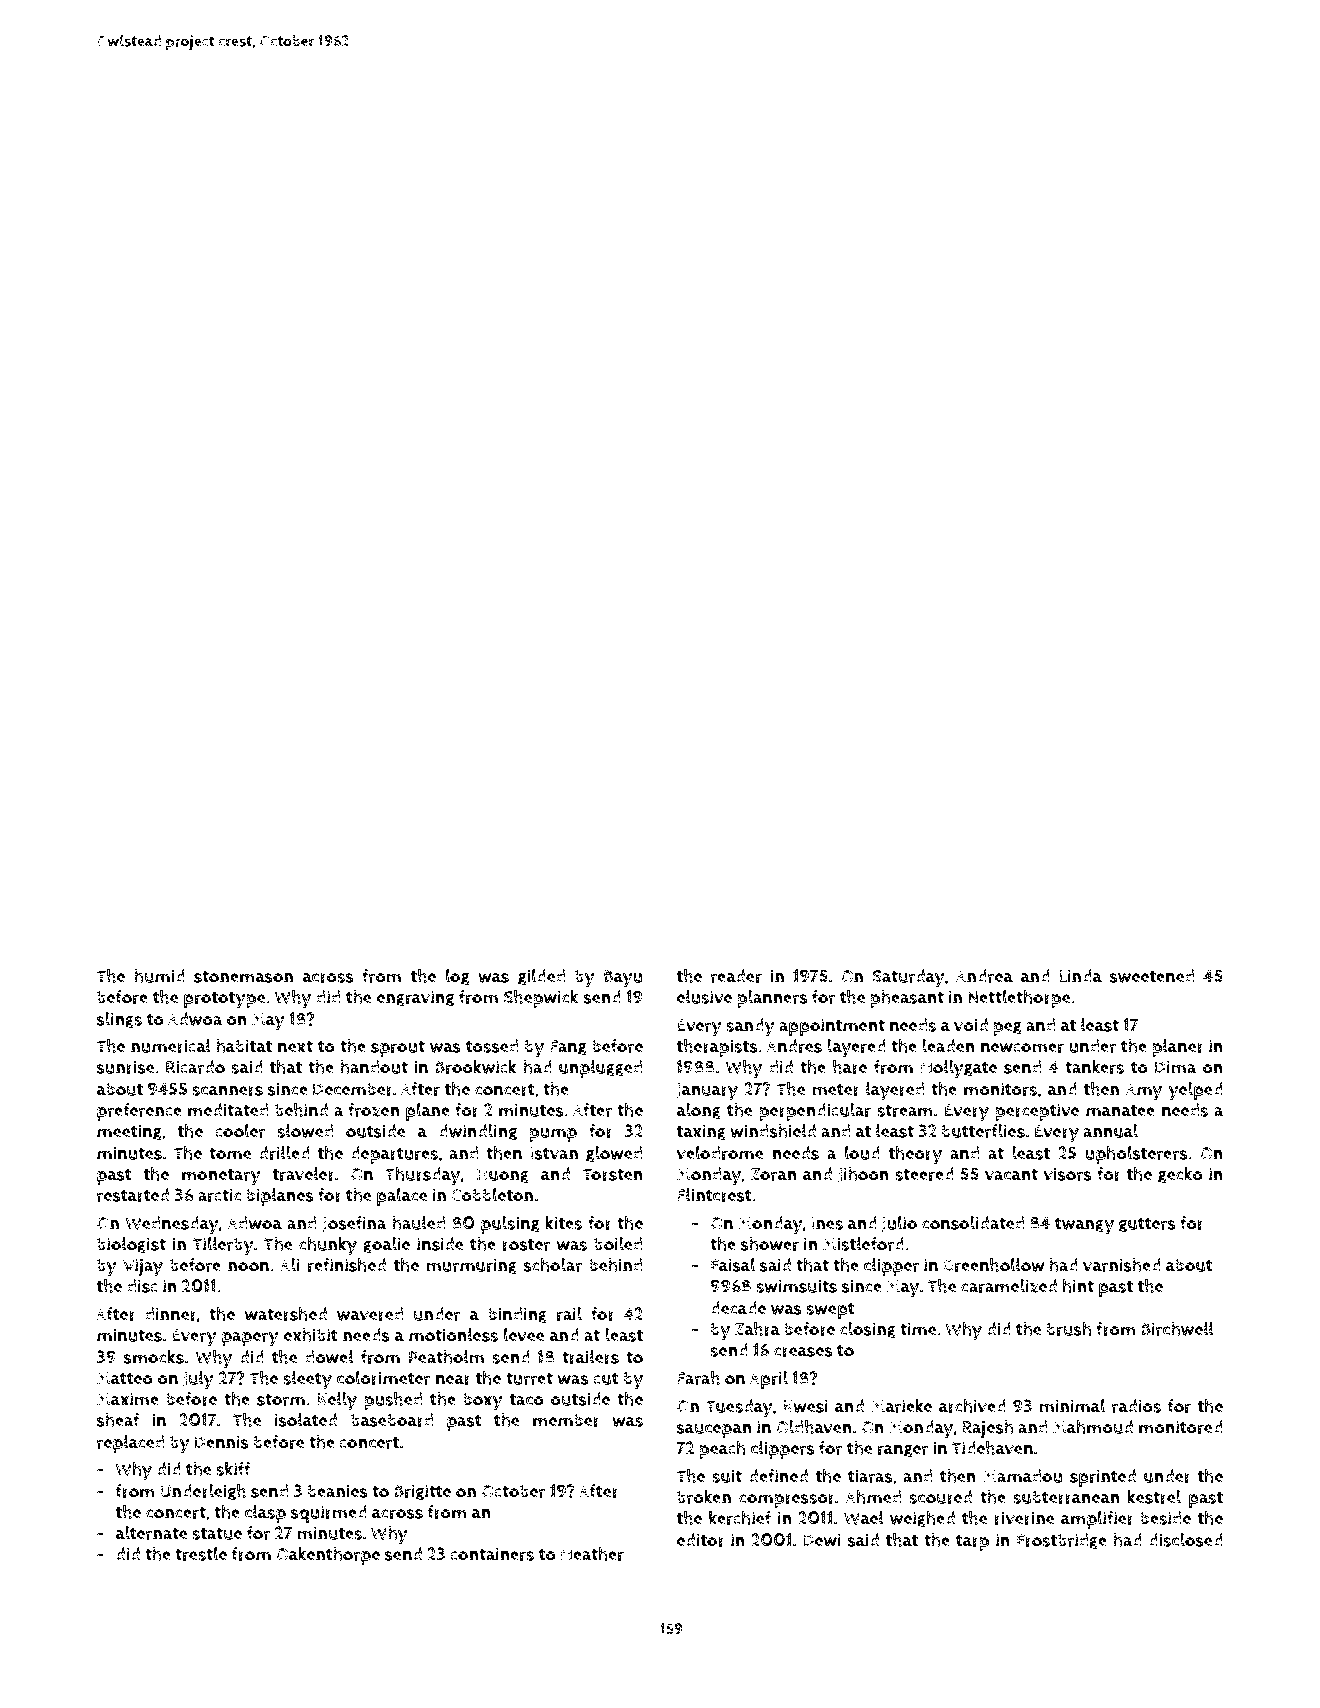  What do you see at coordinates (1110, 1131) in the screenshot?
I see `annual` at bounding box center [1110, 1131].
